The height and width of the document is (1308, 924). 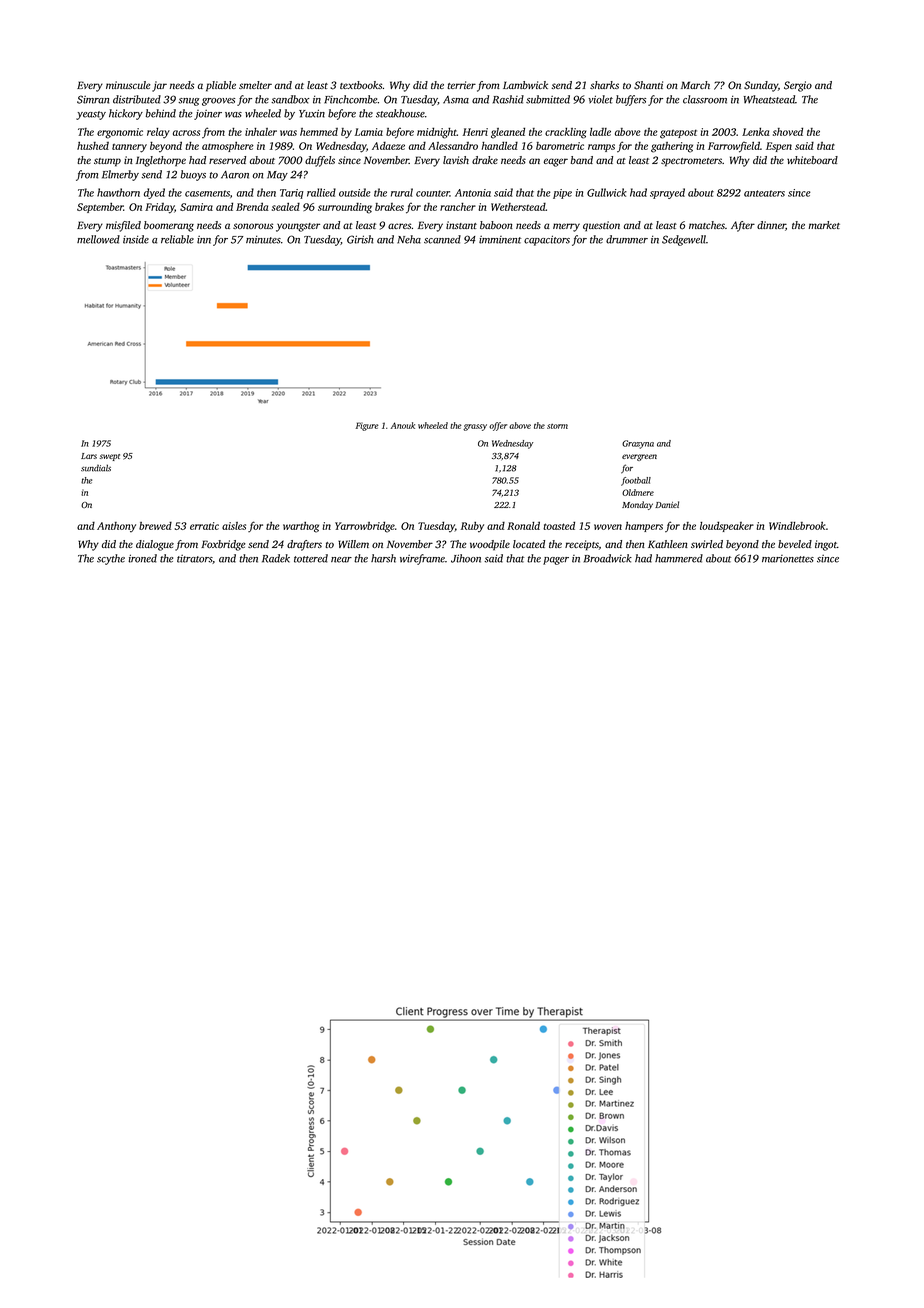 I want to click on Lars, so click(x=89, y=456).
